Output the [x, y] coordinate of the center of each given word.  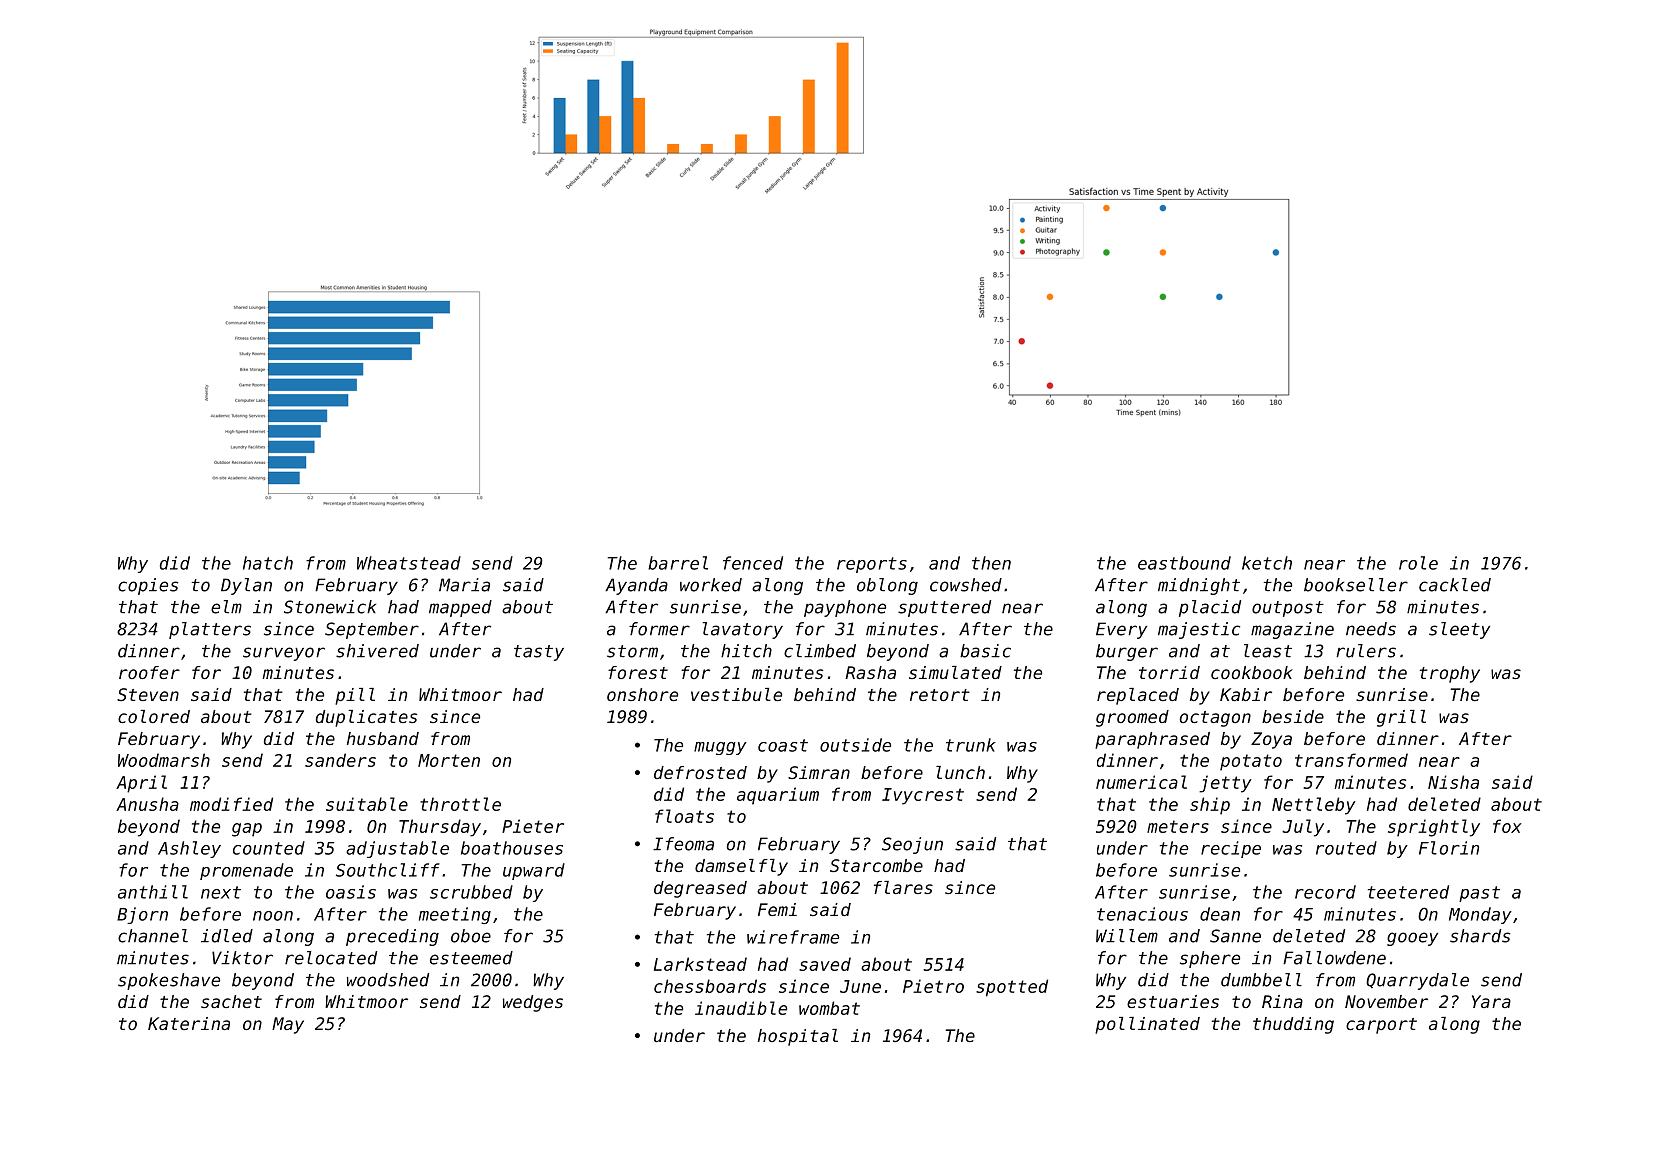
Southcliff [388, 870]
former [659, 629]
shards [1480, 936]
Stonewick [330, 607]
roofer [149, 672]
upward [534, 871]
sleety [1459, 630]
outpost [1288, 609]
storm [632, 651]
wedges [533, 1003]
